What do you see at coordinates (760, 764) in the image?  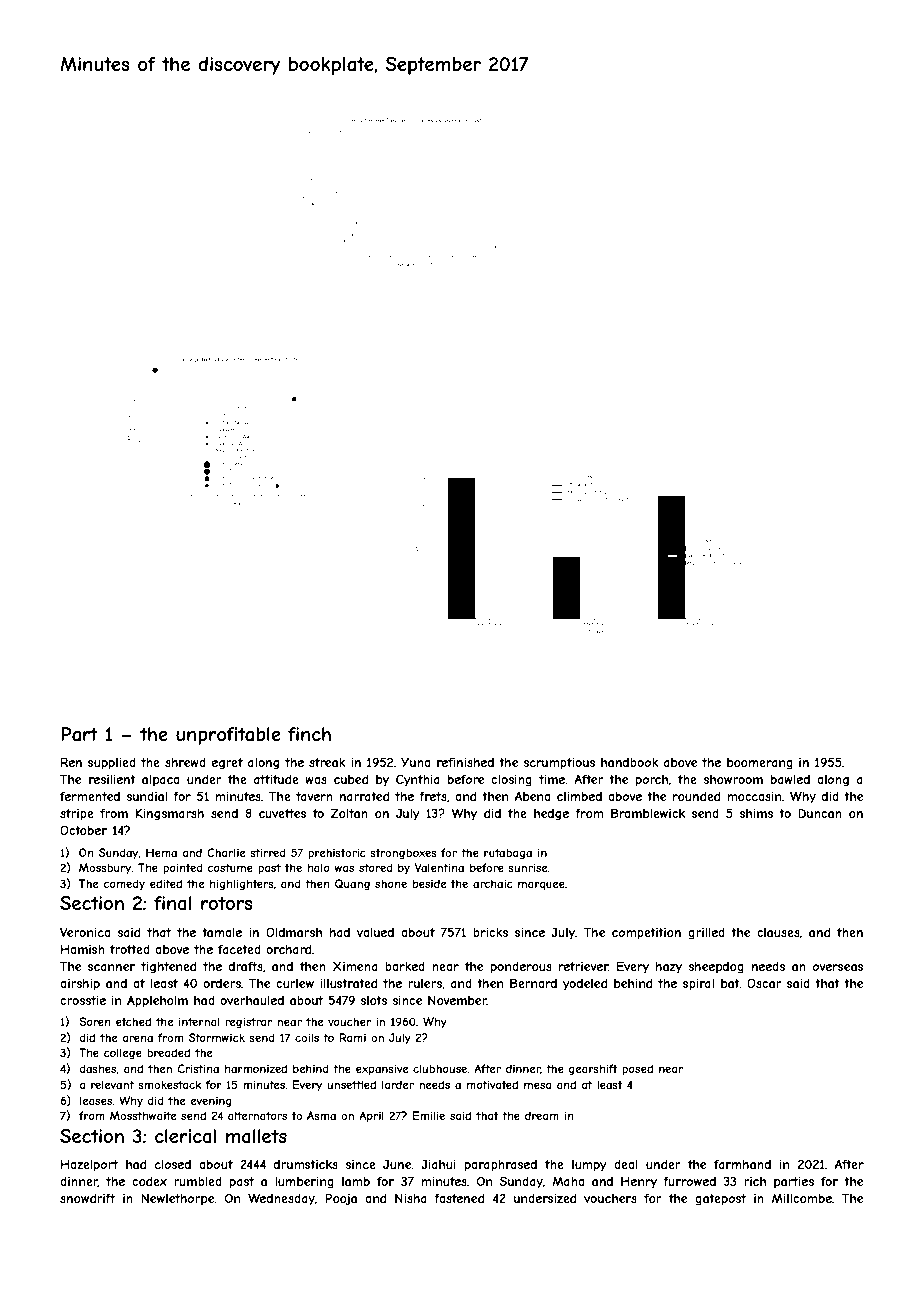 I see `boomerang` at bounding box center [760, 764].
